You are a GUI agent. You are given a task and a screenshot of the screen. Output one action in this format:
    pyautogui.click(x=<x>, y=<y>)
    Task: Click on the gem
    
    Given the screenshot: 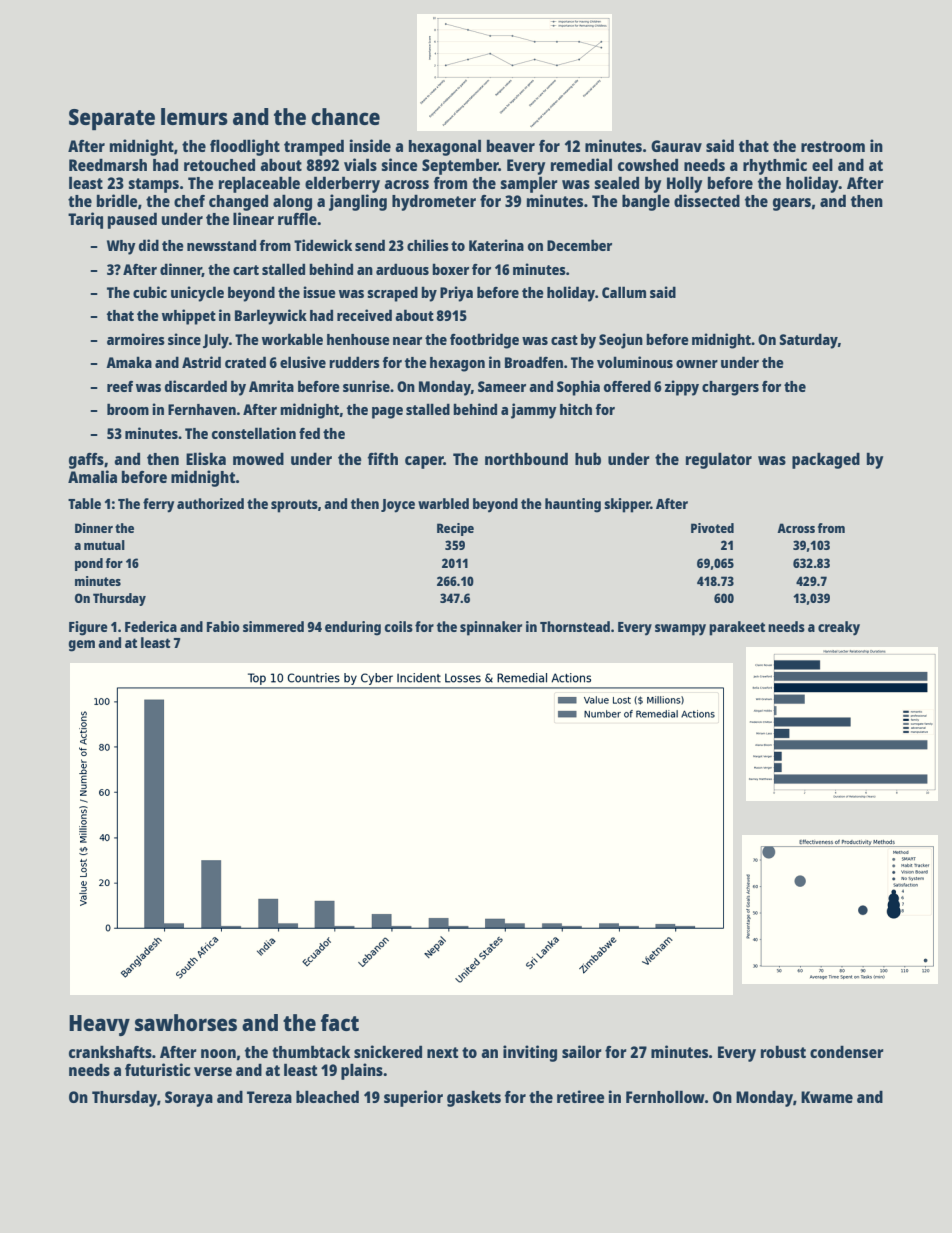 What is the action you would take?
    pyautogui.click(x=81, y=646)
